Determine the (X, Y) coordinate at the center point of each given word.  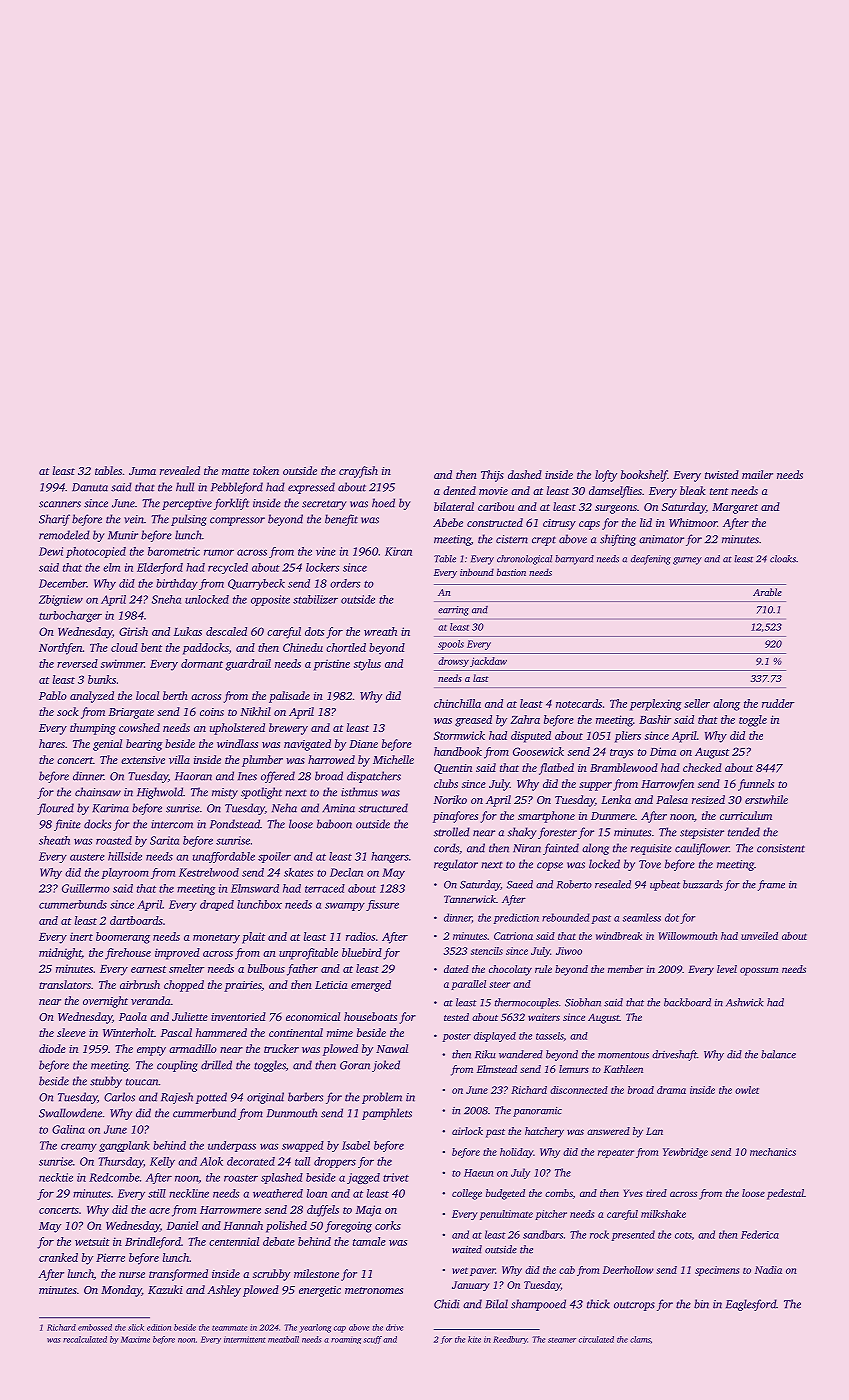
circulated (596, 1339)
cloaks (783, 559)
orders (345, 583)
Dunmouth (292, 1113)
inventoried (238, 1016)
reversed (77, 663)
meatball (283, 1339)
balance (778, 1054)
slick (136, 1327)
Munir (123, 535)
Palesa (672, 799)
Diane (363, 744)
